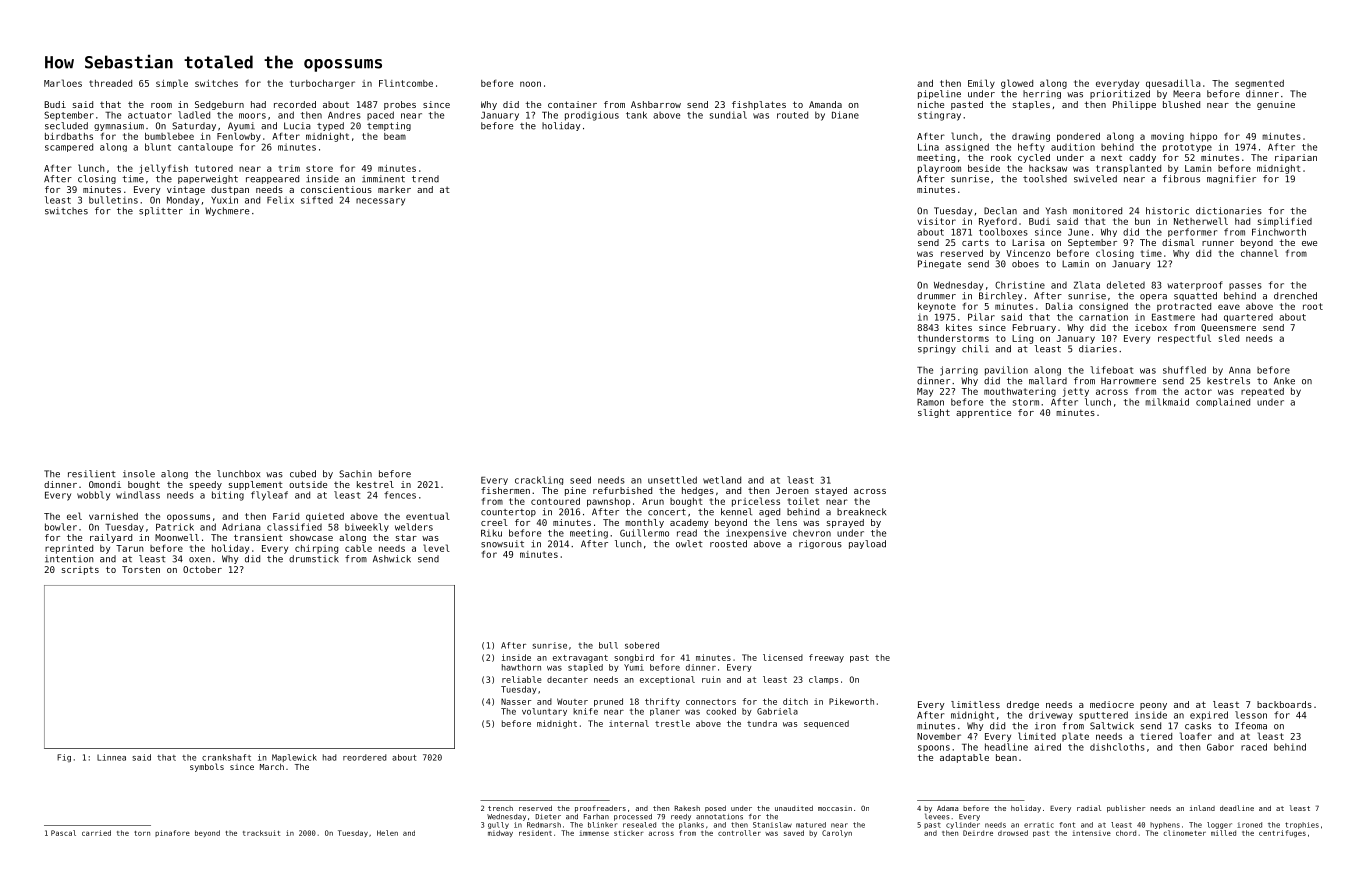 Image resolution: width=1372 pixels, height=887 pixels. What do you see at coordinates (64, 758) in the screenshot?
I see `Fig` at bounding box center [64, 758].
